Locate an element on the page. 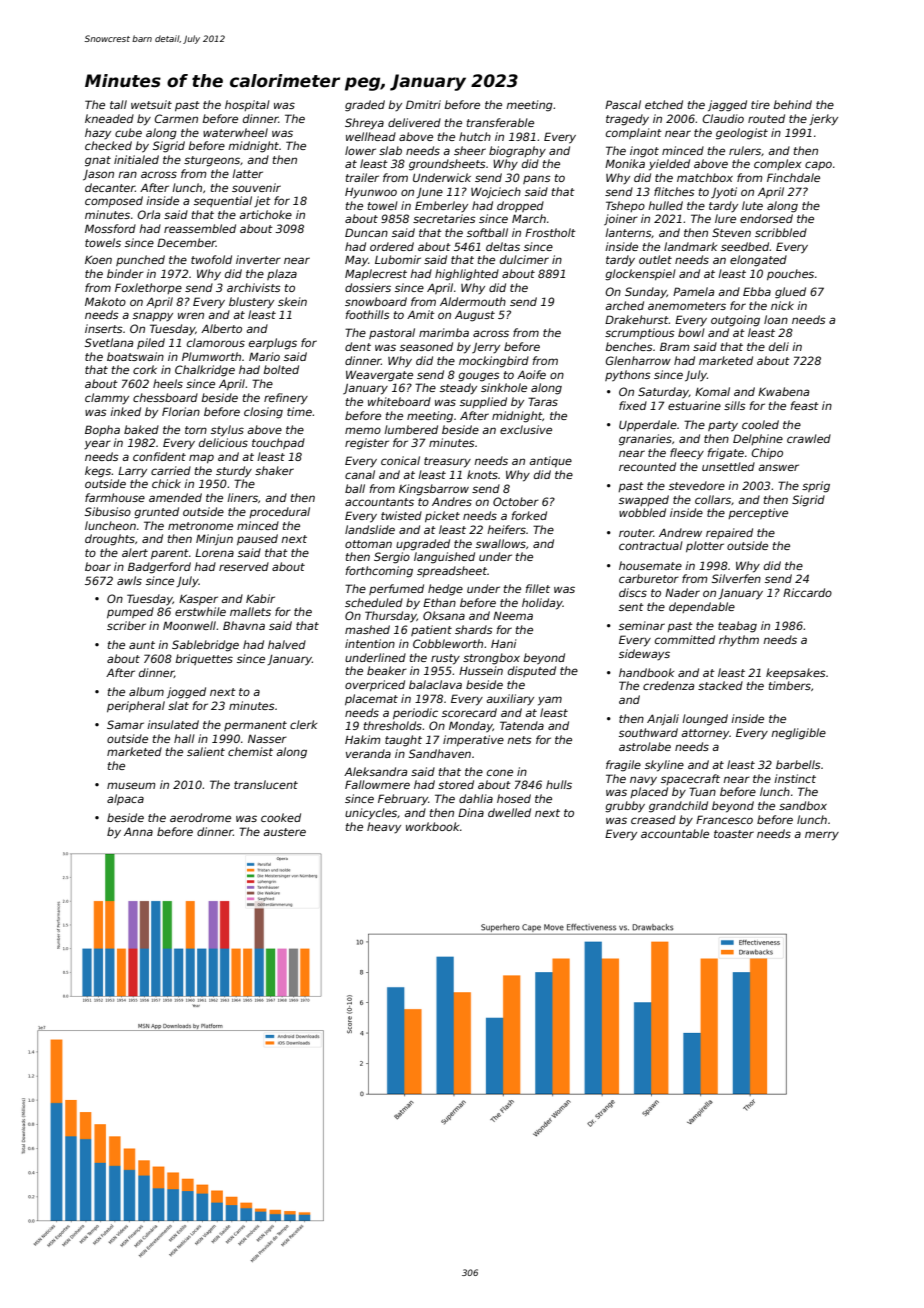 The width and height of the document is (924, 1308). Kwabena is located at coordinates (783, 391).
